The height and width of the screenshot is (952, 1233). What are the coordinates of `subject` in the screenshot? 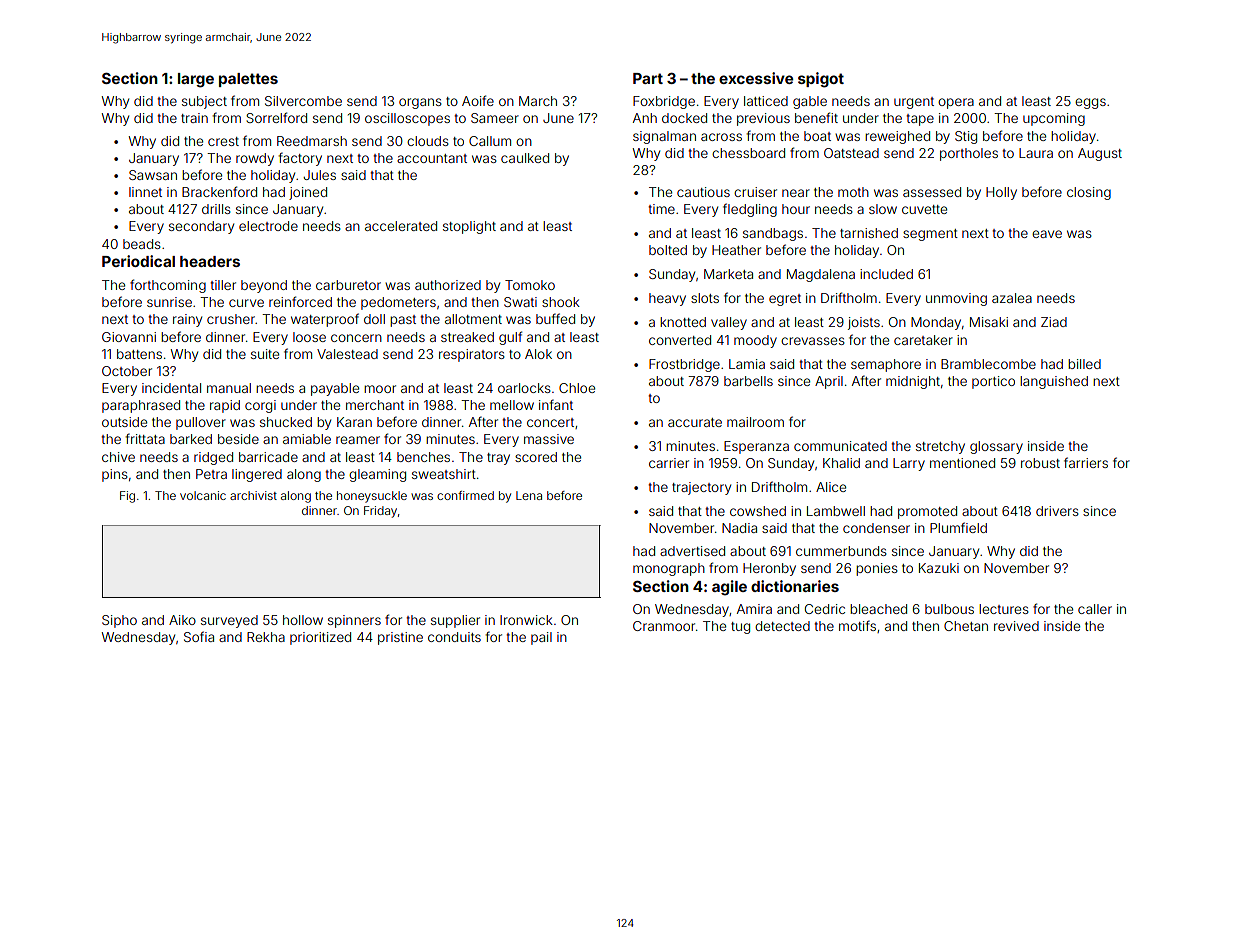 It's located at (204, 102).
